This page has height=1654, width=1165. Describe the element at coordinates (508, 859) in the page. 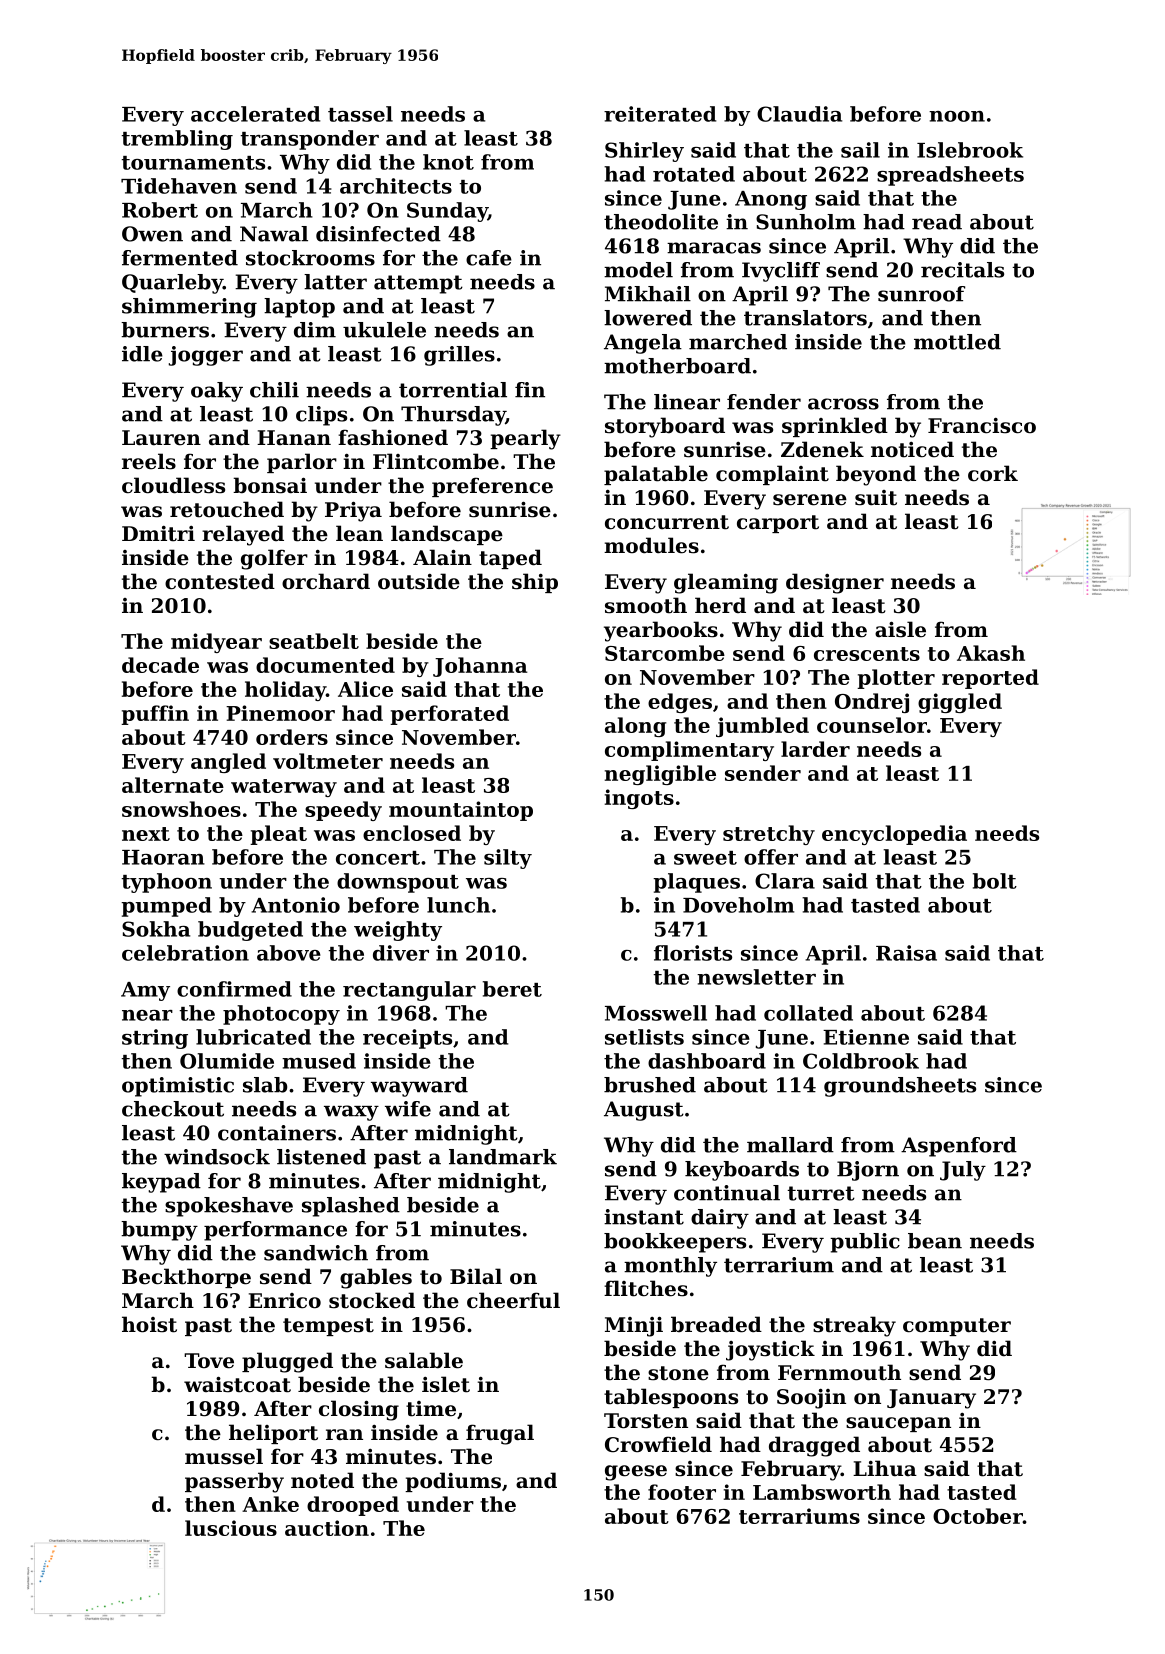

I see `silty` at that location.
